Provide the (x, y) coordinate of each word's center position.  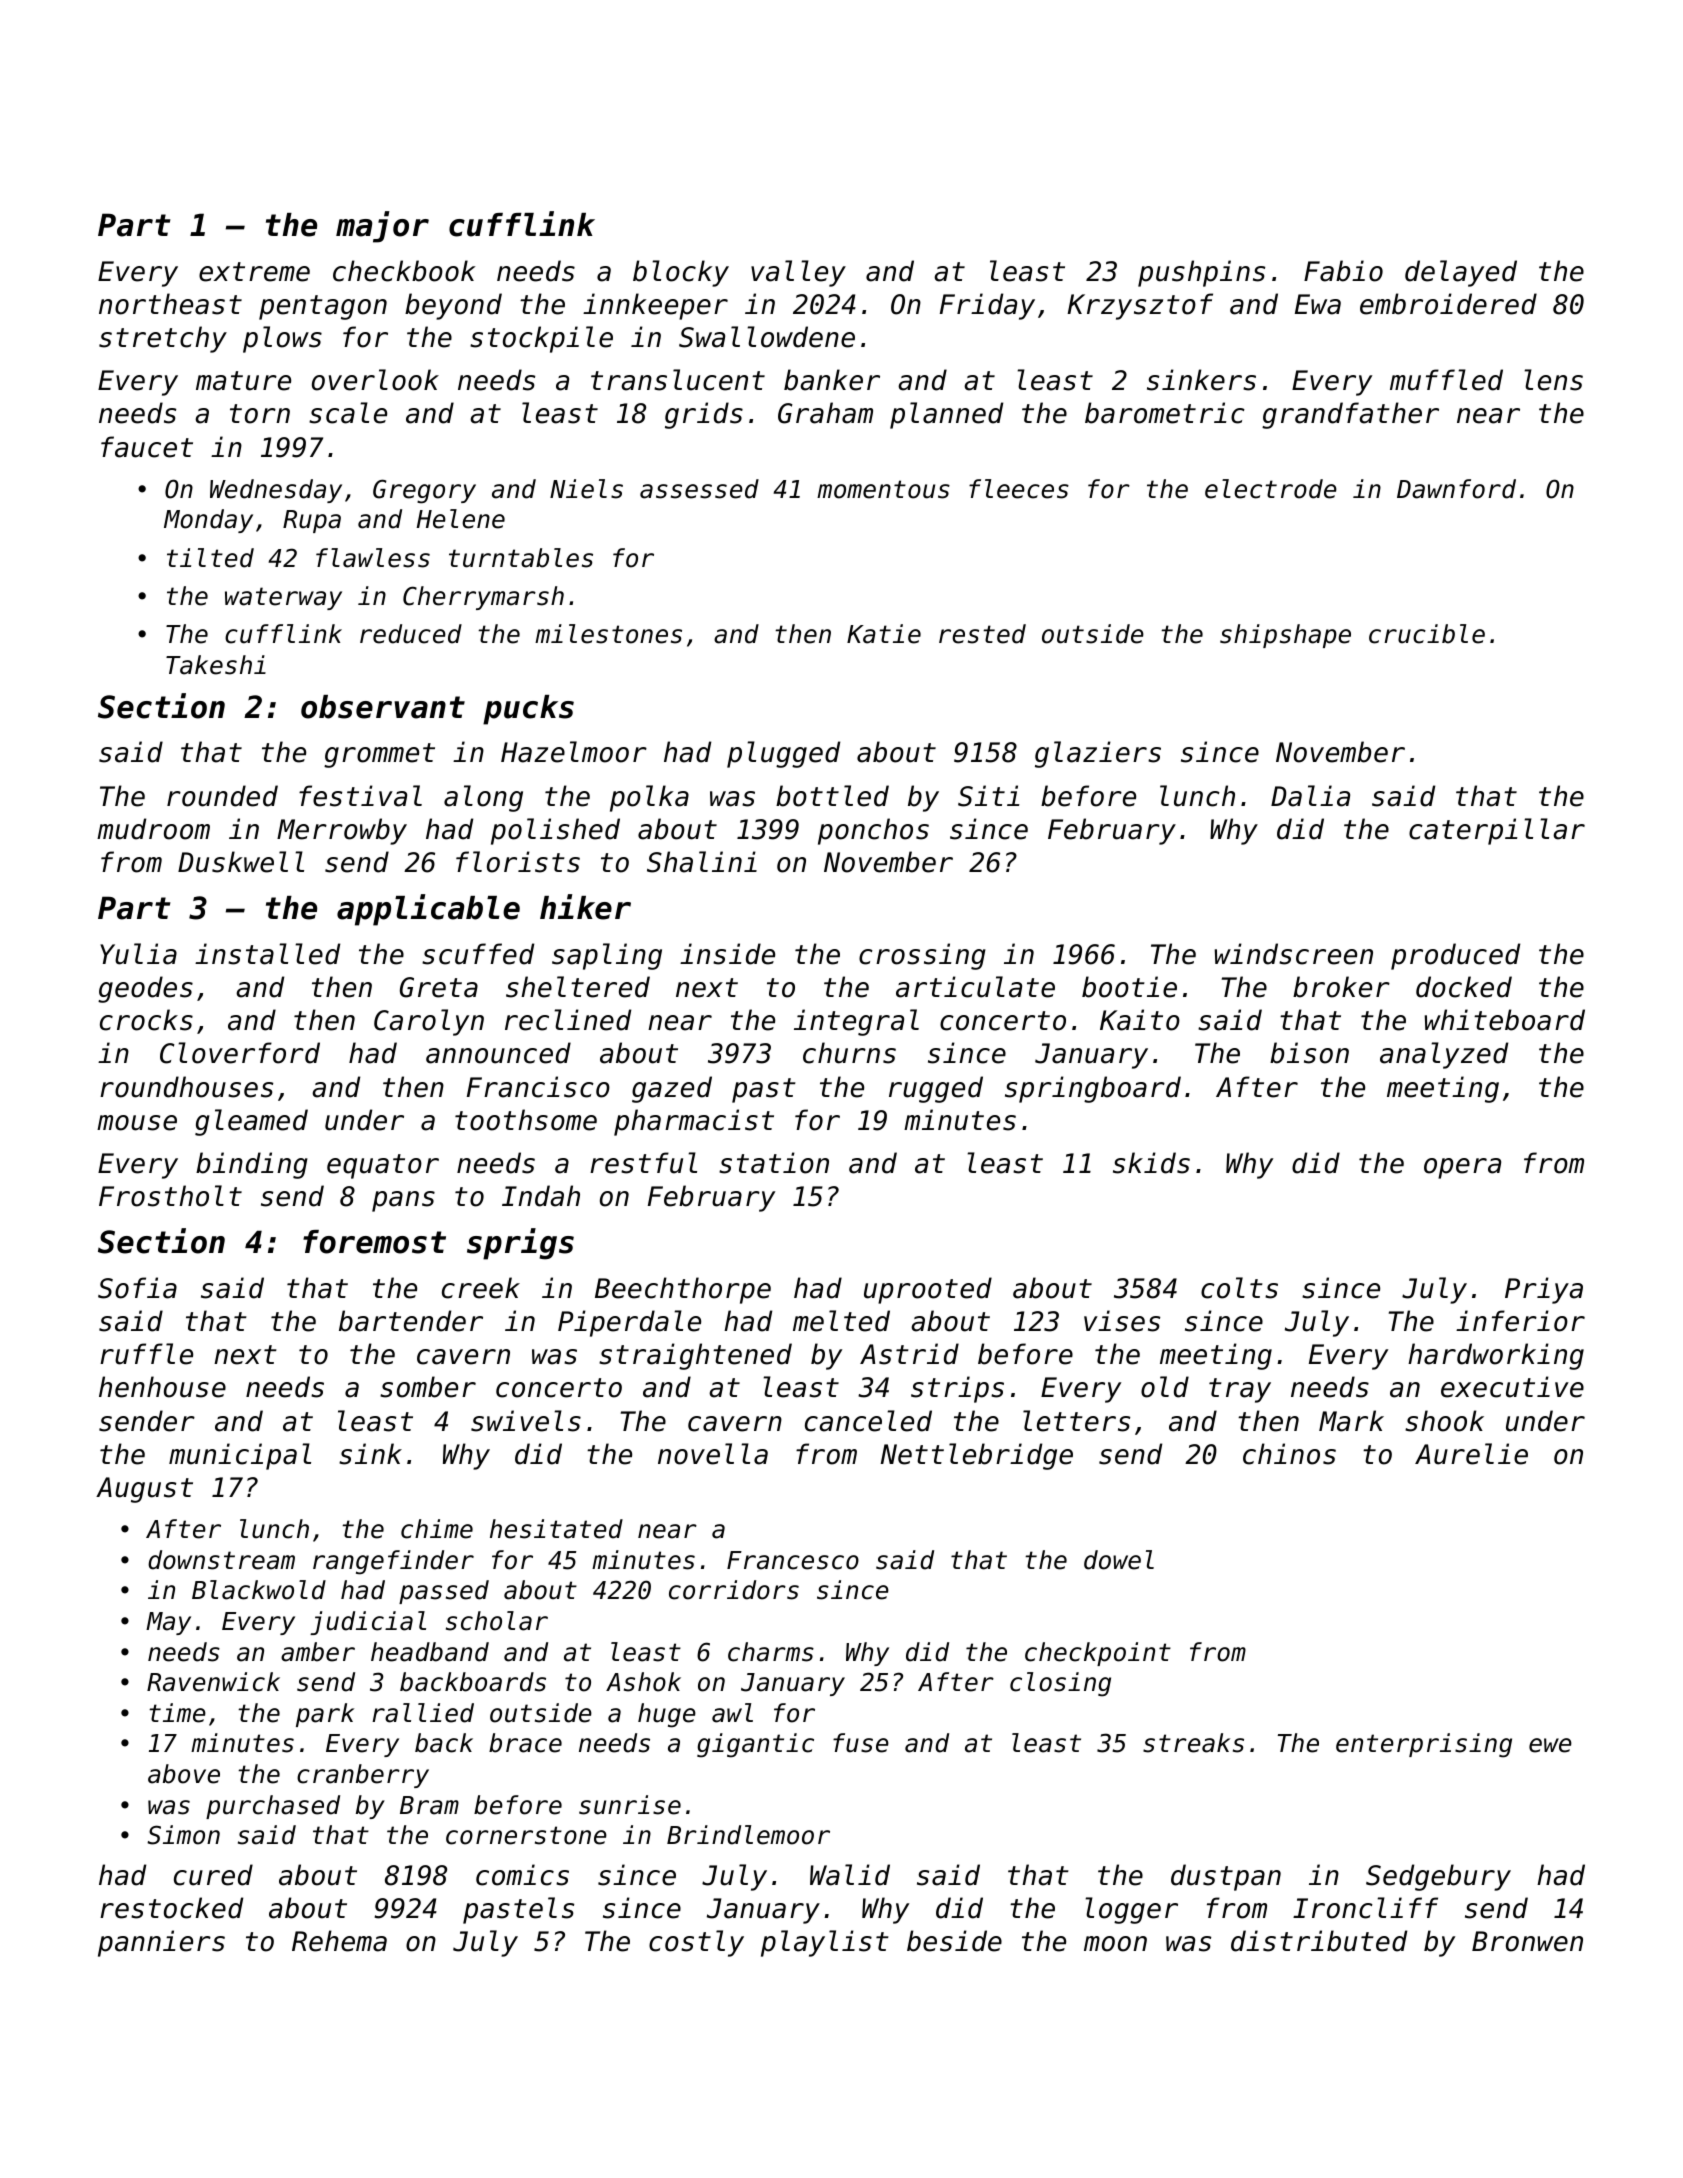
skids (1151, 1163)
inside (727, 954)
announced (498, 1053)
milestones (608, 634)
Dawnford (1456, 489)
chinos (1289, 1454)
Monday (208, 521)
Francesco (793, 1560)
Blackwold (259, 1590)
